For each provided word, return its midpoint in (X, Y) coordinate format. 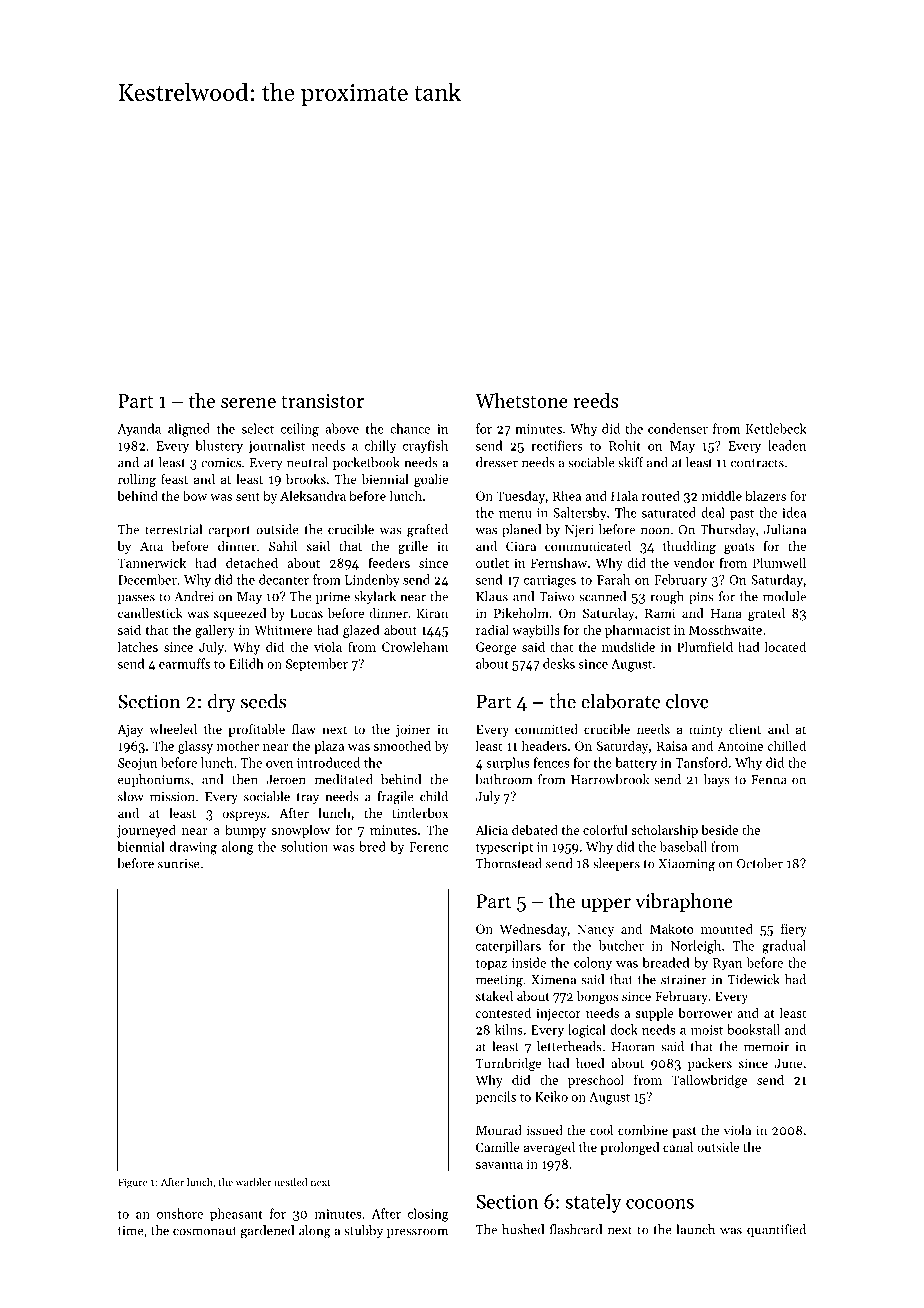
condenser (678, 428)
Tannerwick (152, 562)
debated (535, 829)
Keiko (551, 1096)
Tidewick (754, 979)
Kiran (432, 613)
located (785, 646)
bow (195, 495)
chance (410, 428)
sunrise (179, 864)
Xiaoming (686, 865)
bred (372, 846)
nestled (291, 1182)
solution (304, 846)
